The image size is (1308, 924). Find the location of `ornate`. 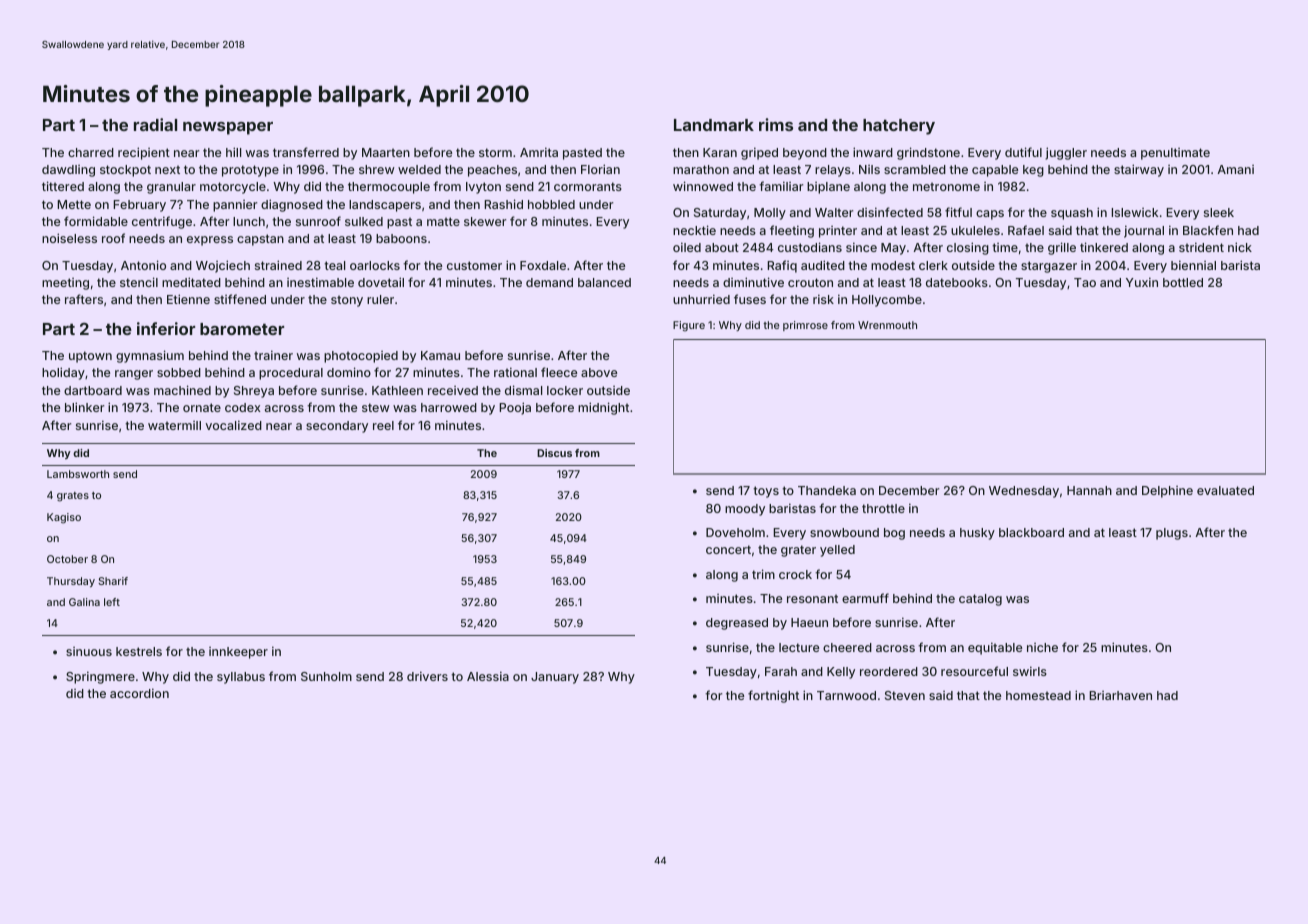

ornate is located at coordinates (202, 407).
